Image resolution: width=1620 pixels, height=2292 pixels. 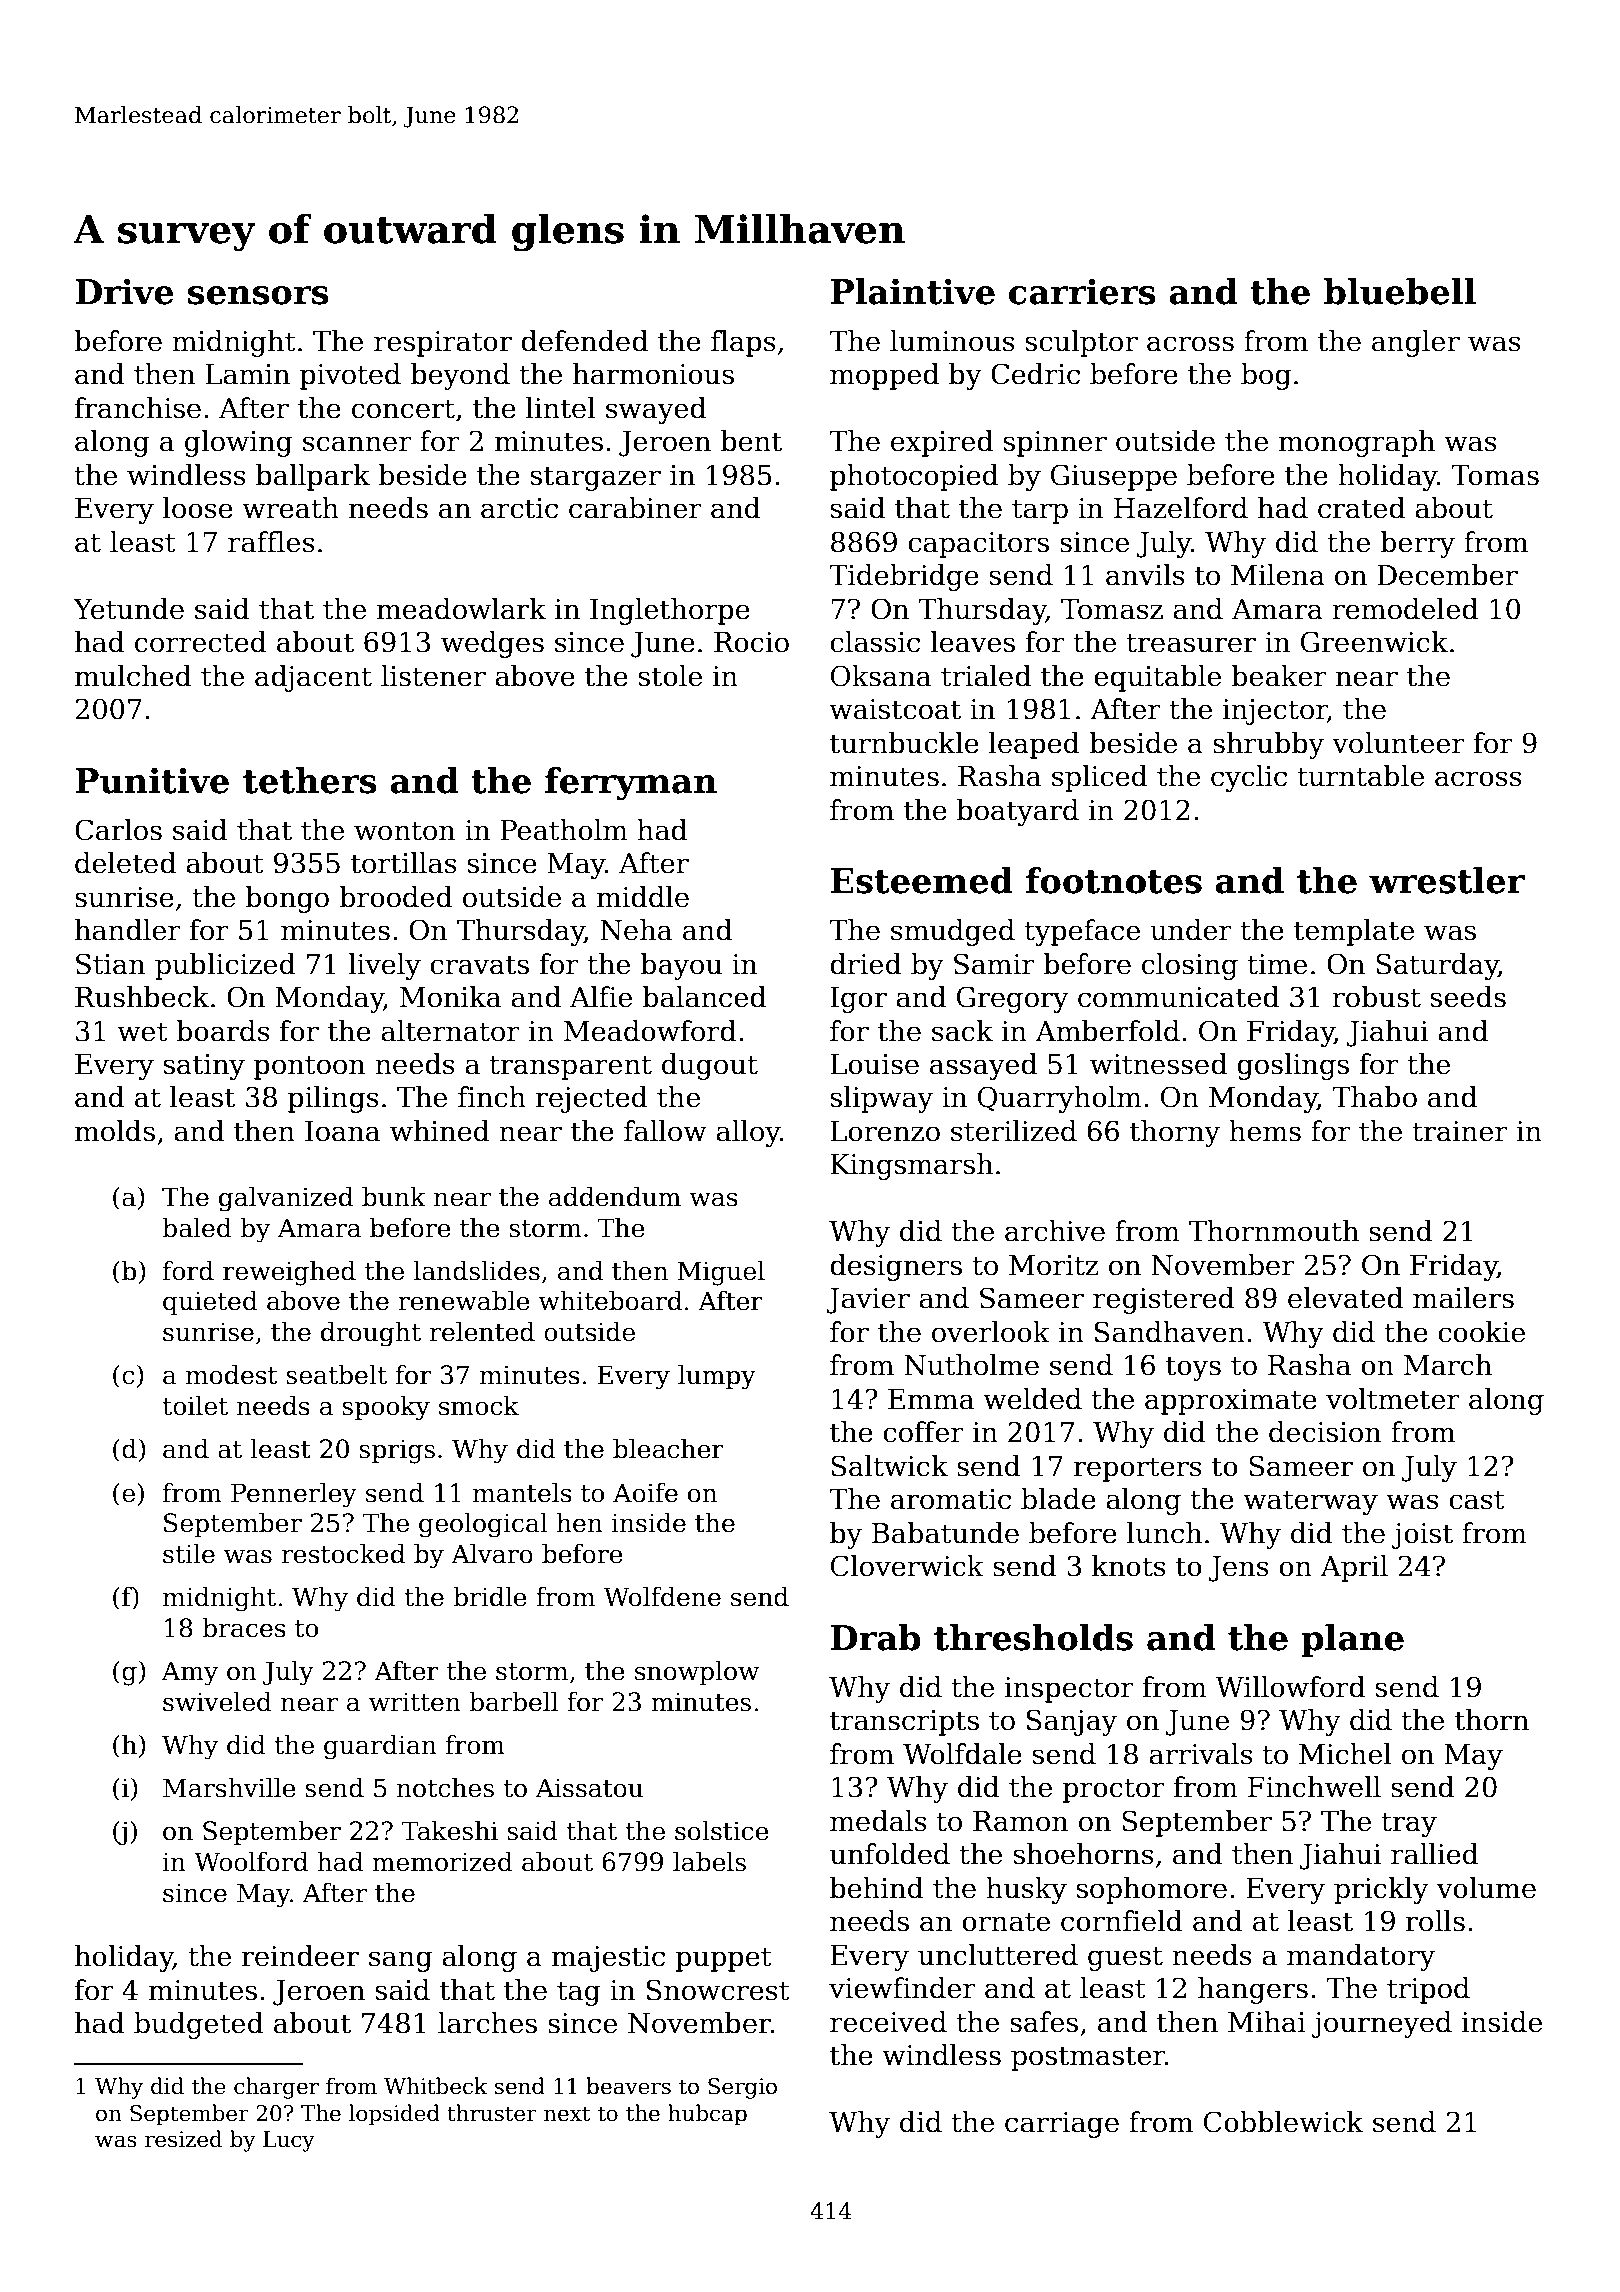 What do you see at coordinates (643, 897) in the screenshot?
I see `middle` at bounding box center [643, 897].
